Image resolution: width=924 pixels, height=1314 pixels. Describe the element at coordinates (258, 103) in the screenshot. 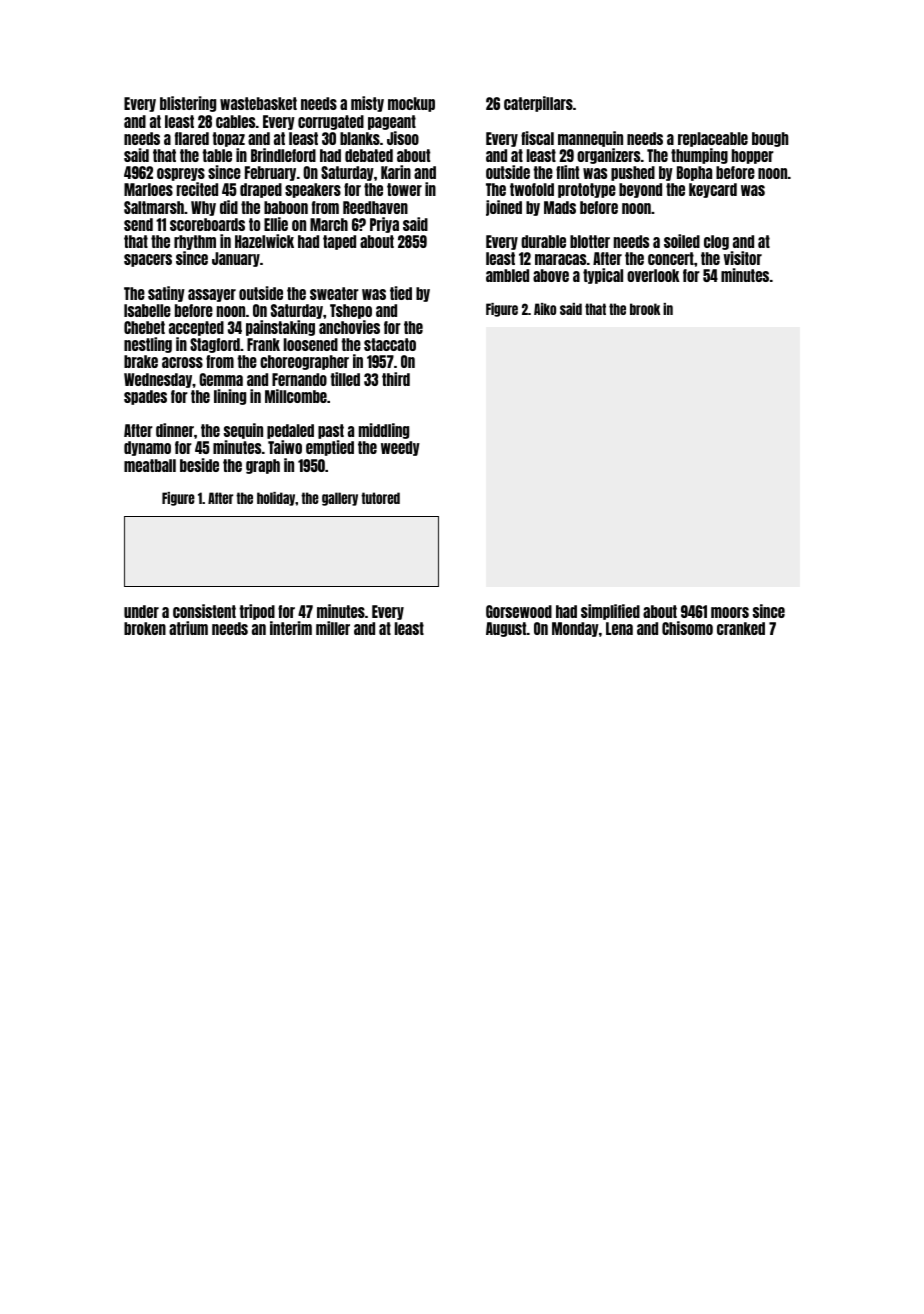

I see `wastebasket` at that location.
